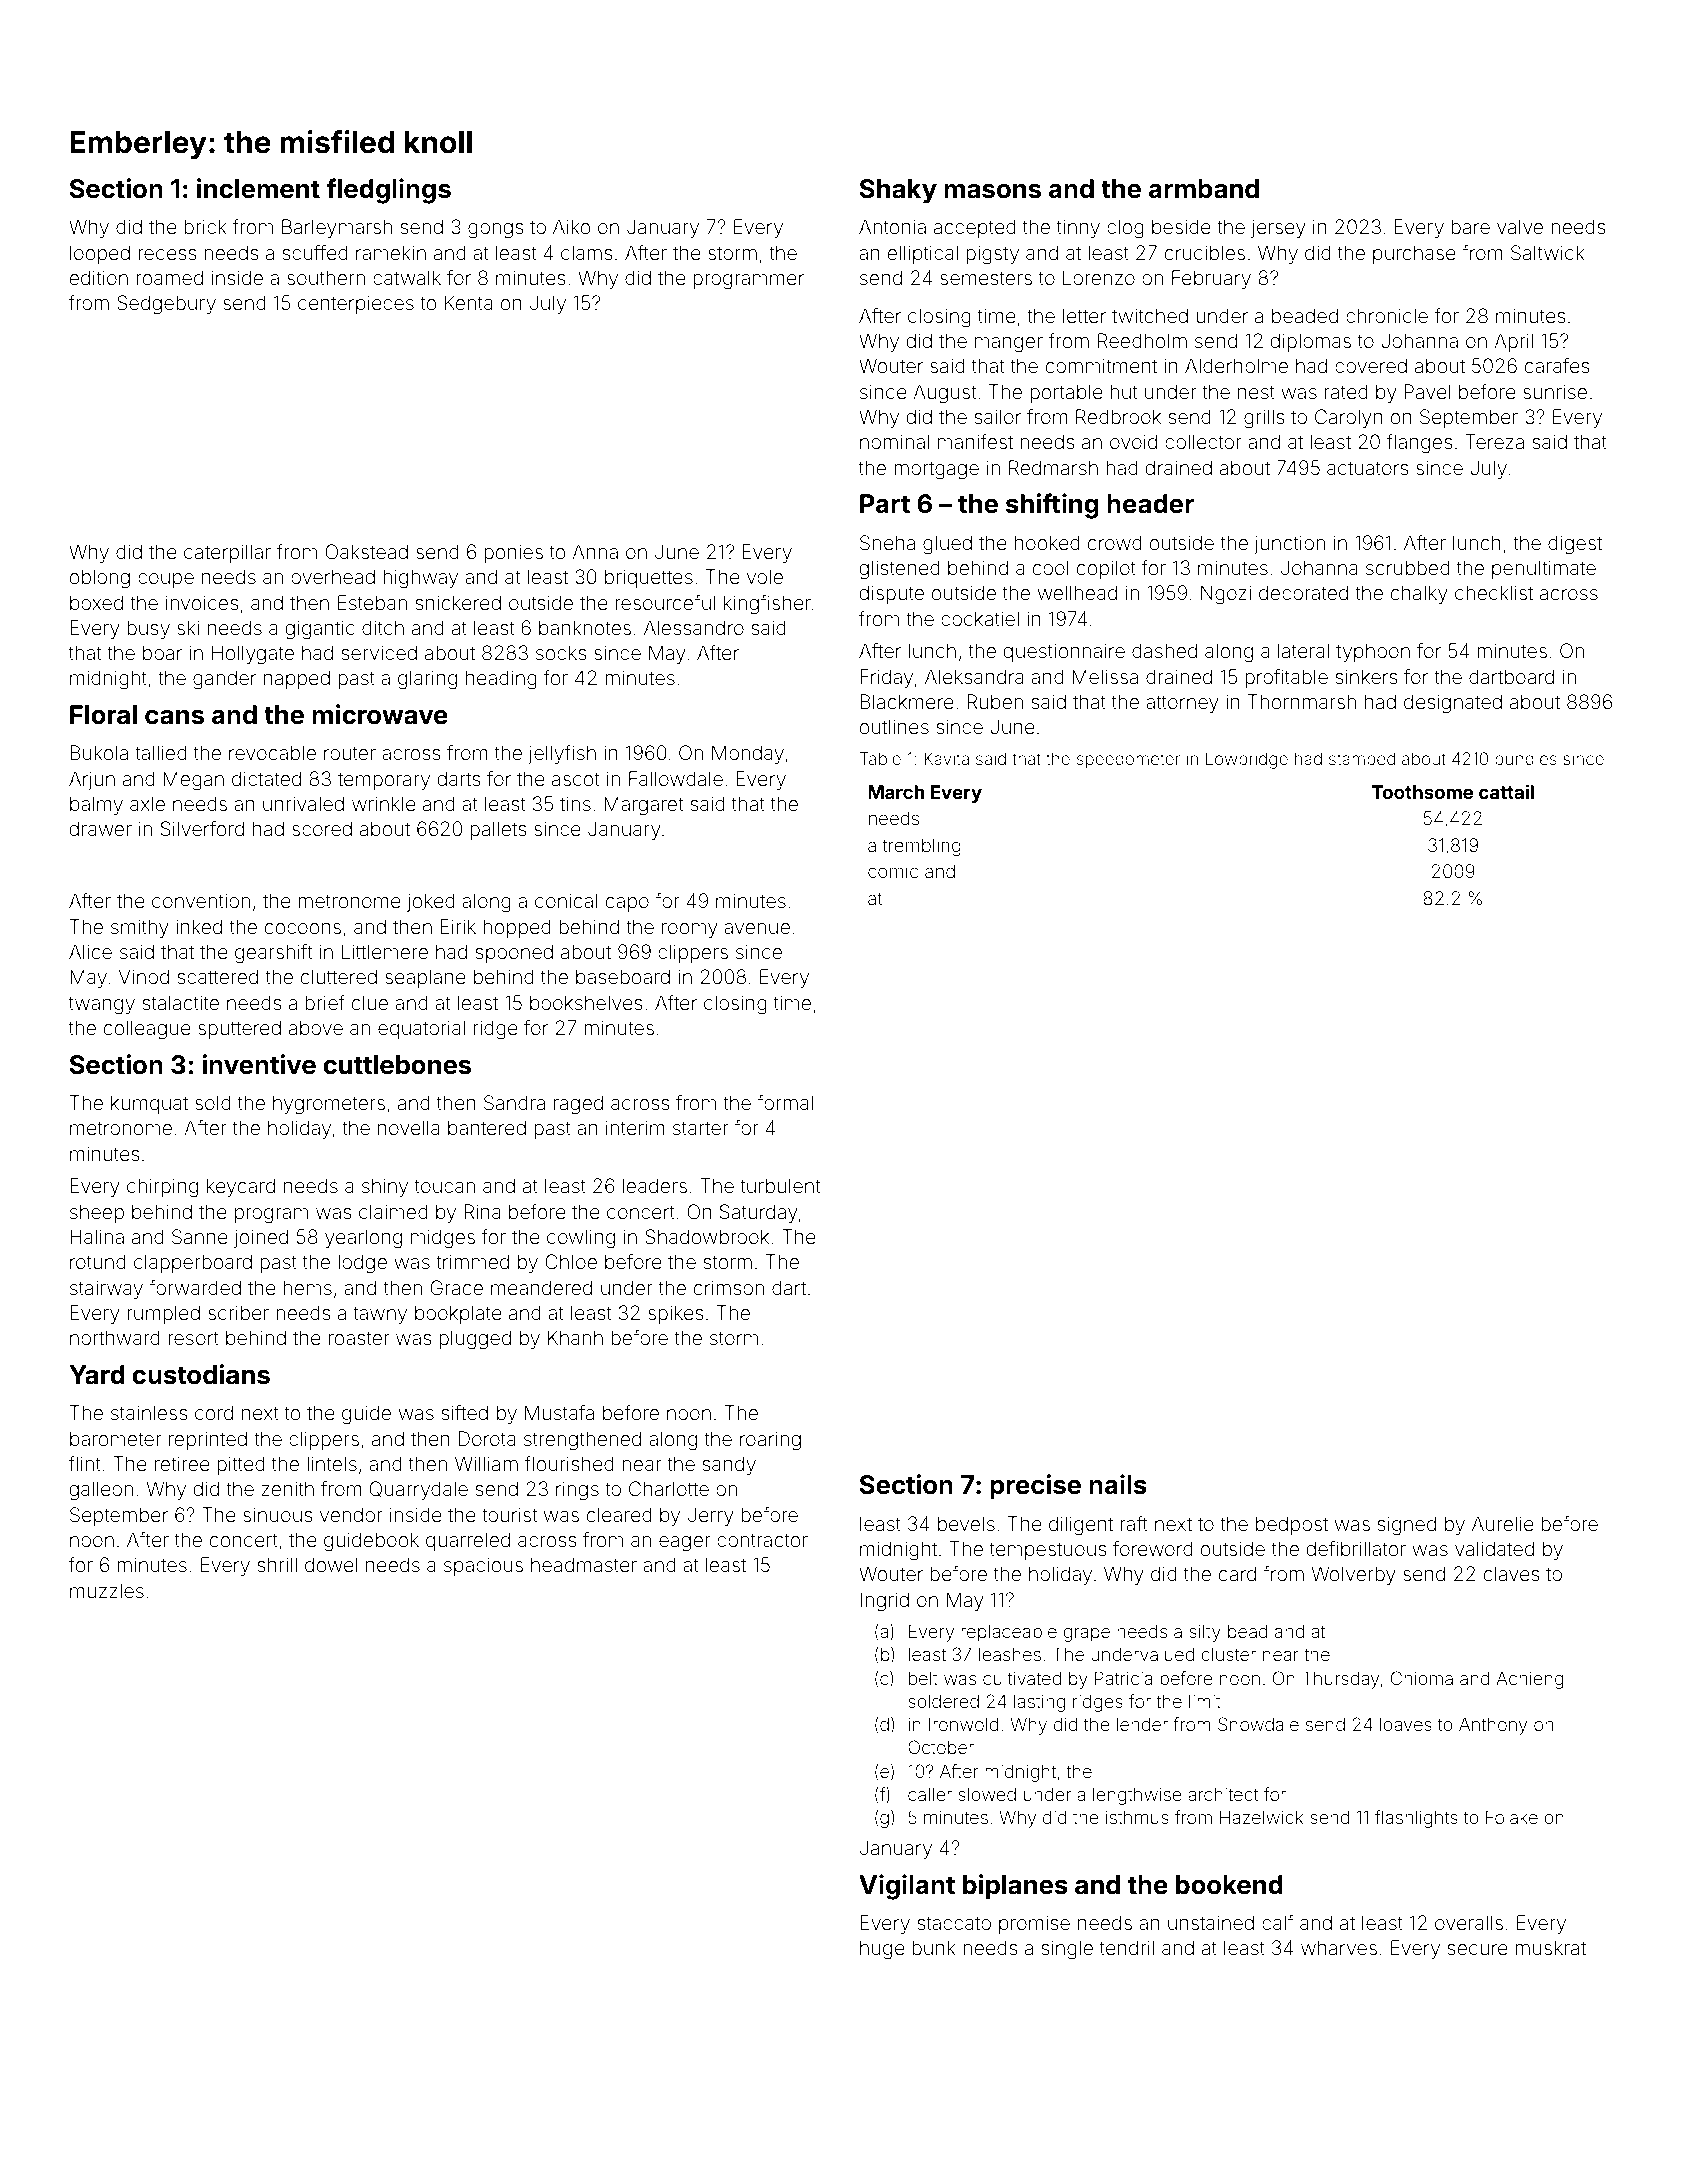 This screenshot has height=2178, width=1683. Describe the element at coordinates (900, 570) in the screenshot. I see `glistened` at that location.
